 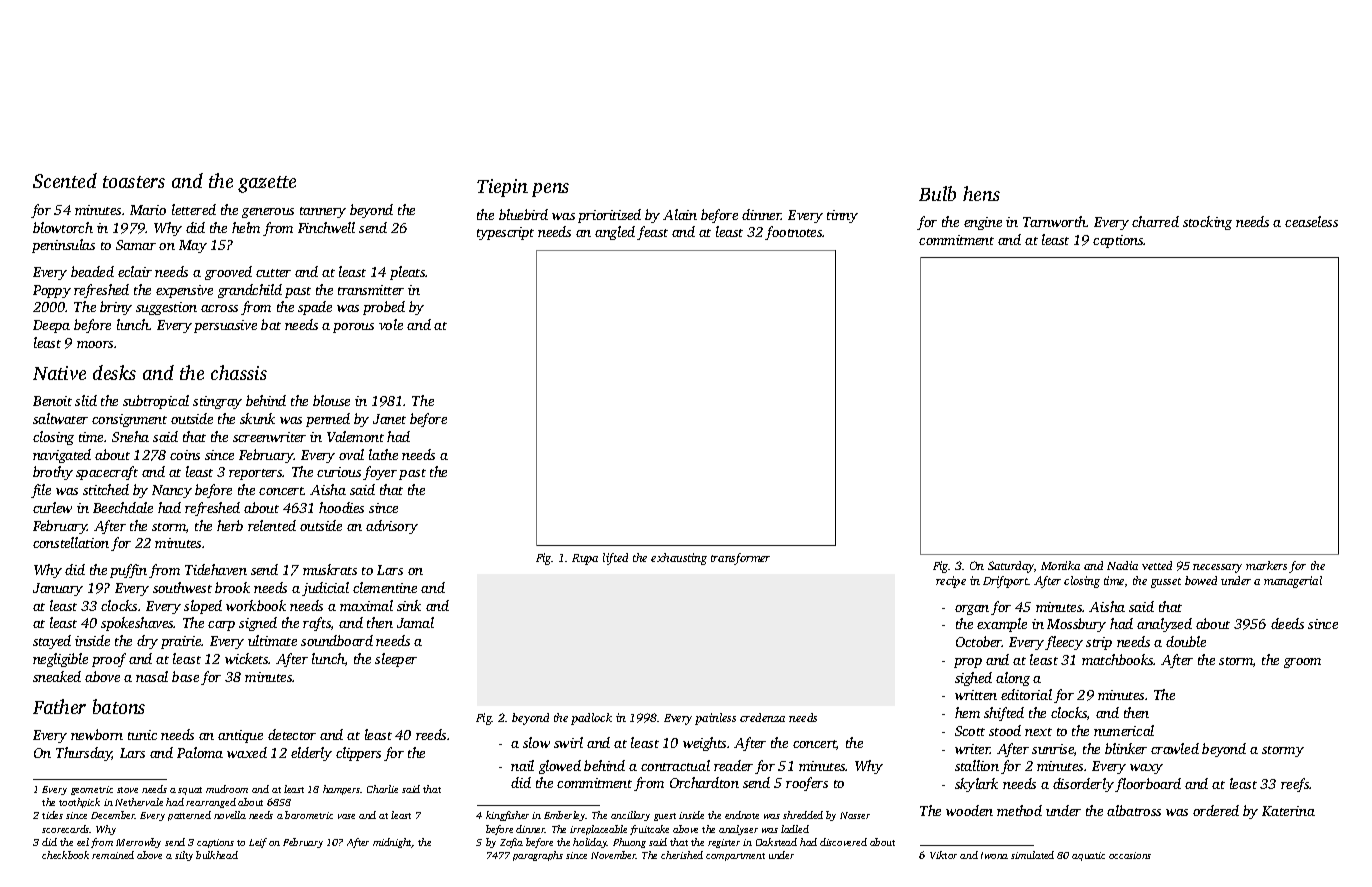 What do you see at coordinates (60, 418) in the screenshot?
I see `saltwater` at bounding box center [60, 418].
